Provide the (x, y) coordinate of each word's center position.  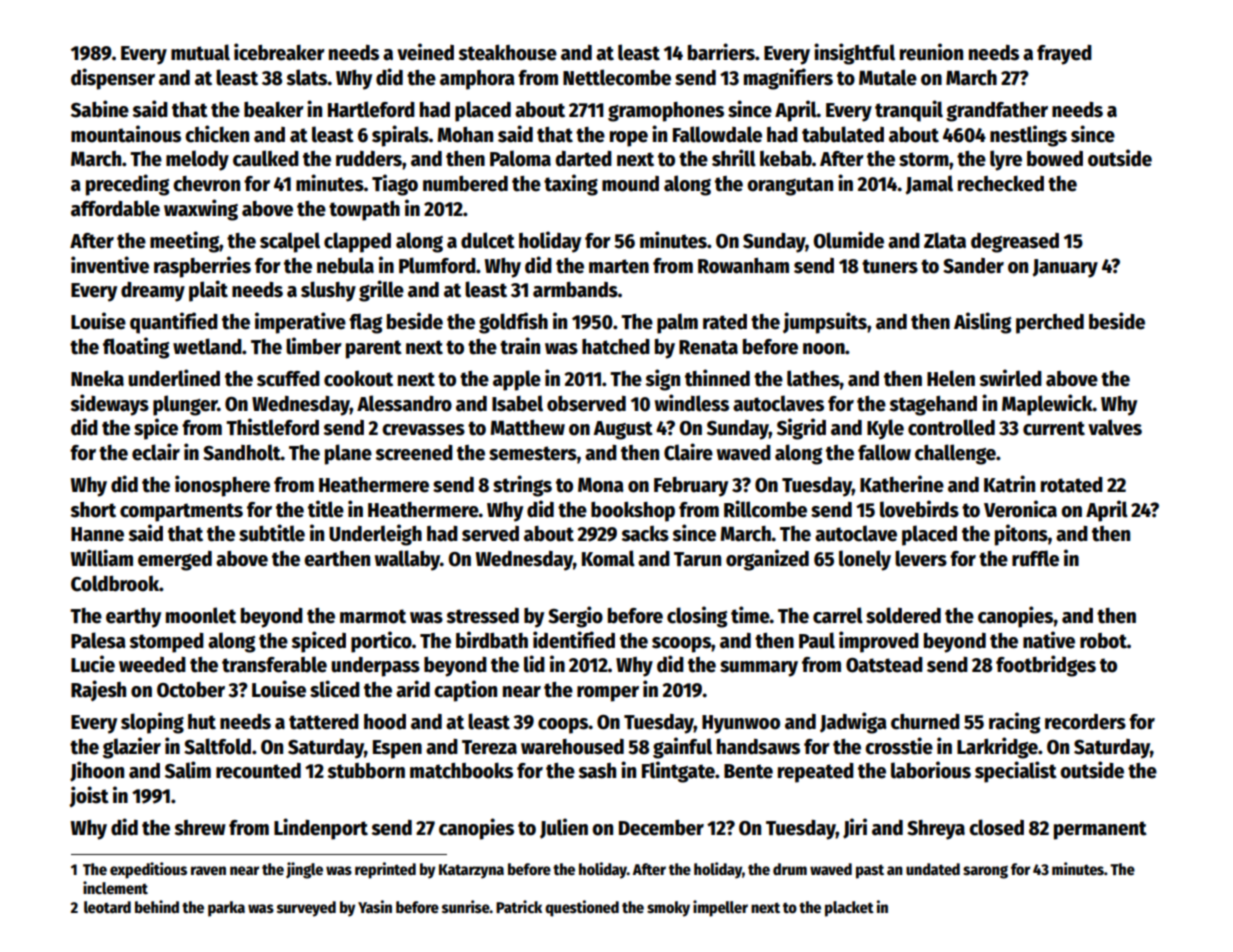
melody (197, 160)
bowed (1055, 159)
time (750, 615)
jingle (304, 870)
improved (879, 642)
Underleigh (375, 535)
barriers (721, 52)
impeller (720, 908)
